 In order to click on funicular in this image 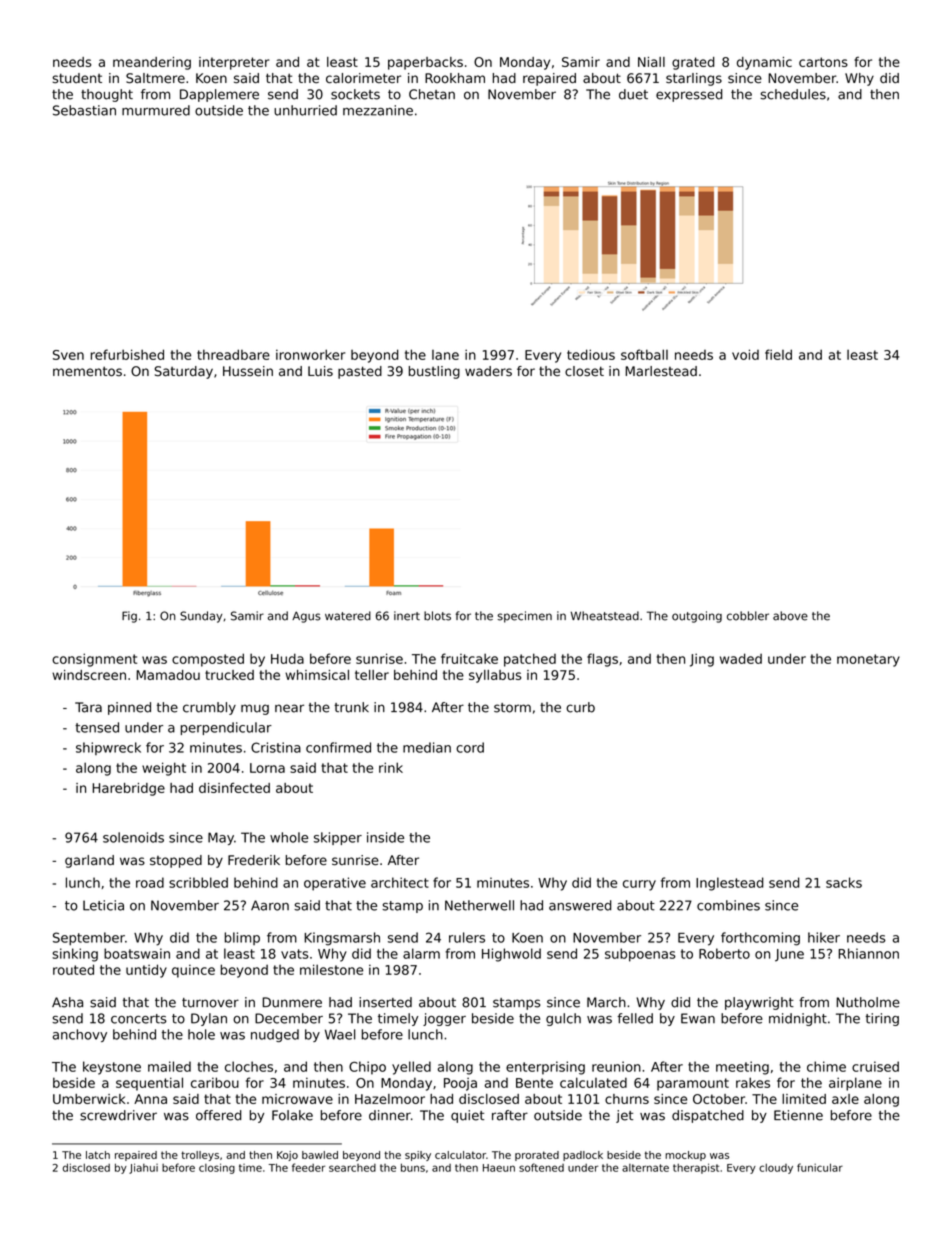, I will do `click(820, 1167)`.
